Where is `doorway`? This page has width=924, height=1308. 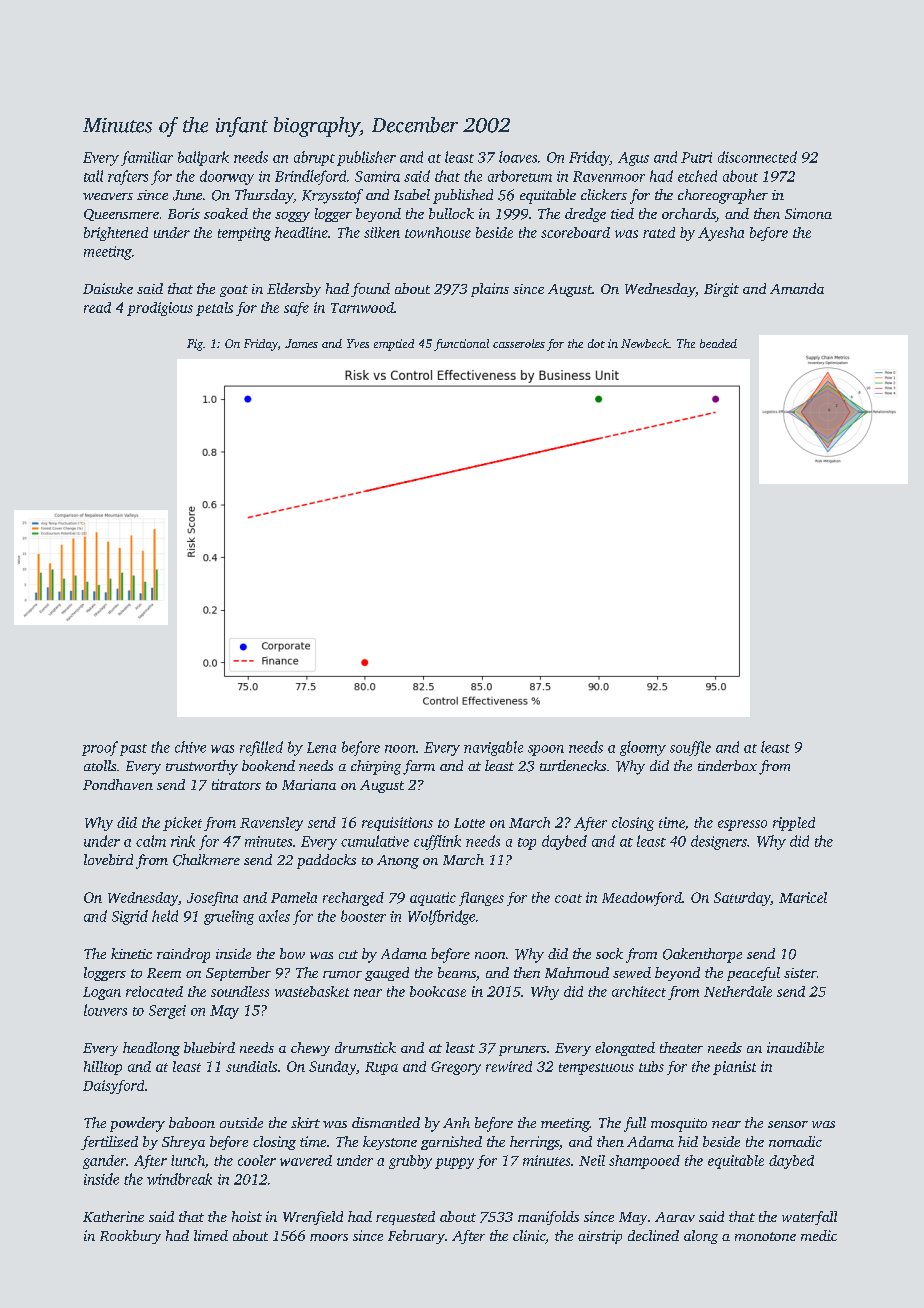 doorway is located at coordinates (227, 177).
